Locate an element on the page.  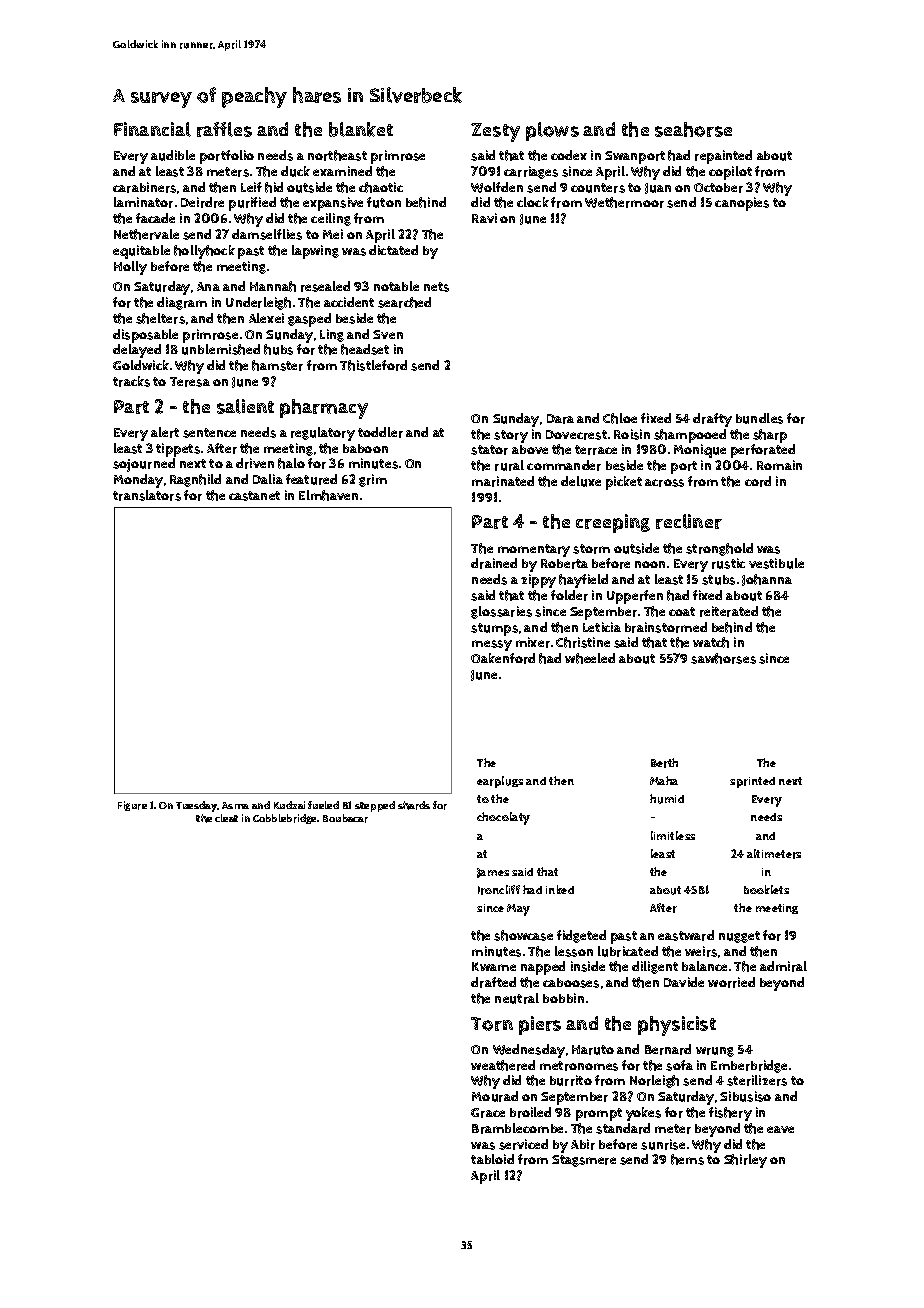
tabloid is located at coordinates (492, 1159).
